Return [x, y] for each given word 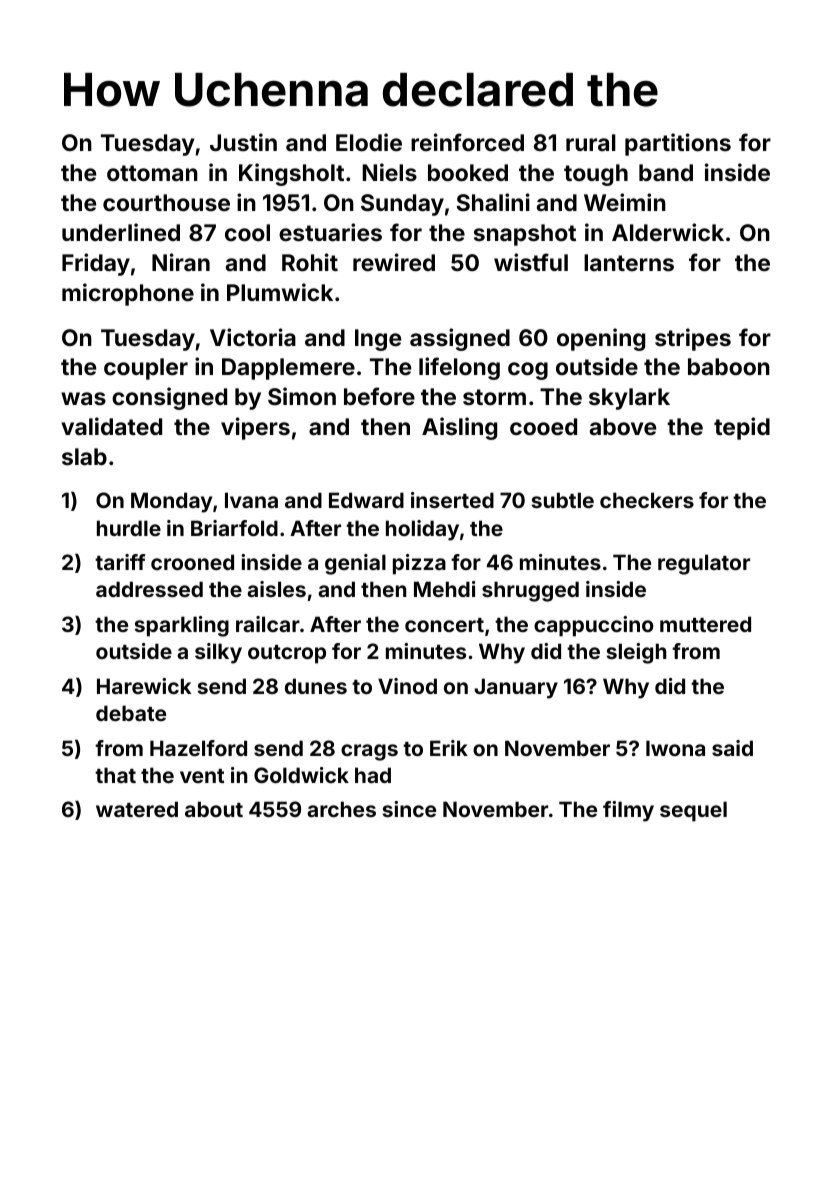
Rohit [310, 262]
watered [137, 809]
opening [601, 339]
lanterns [629, 262]
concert [444, 625]
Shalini [493, 202]
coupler [146, 369]
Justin [243, 142]
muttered [705, 624]
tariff [120, 562]
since [409, 809]
